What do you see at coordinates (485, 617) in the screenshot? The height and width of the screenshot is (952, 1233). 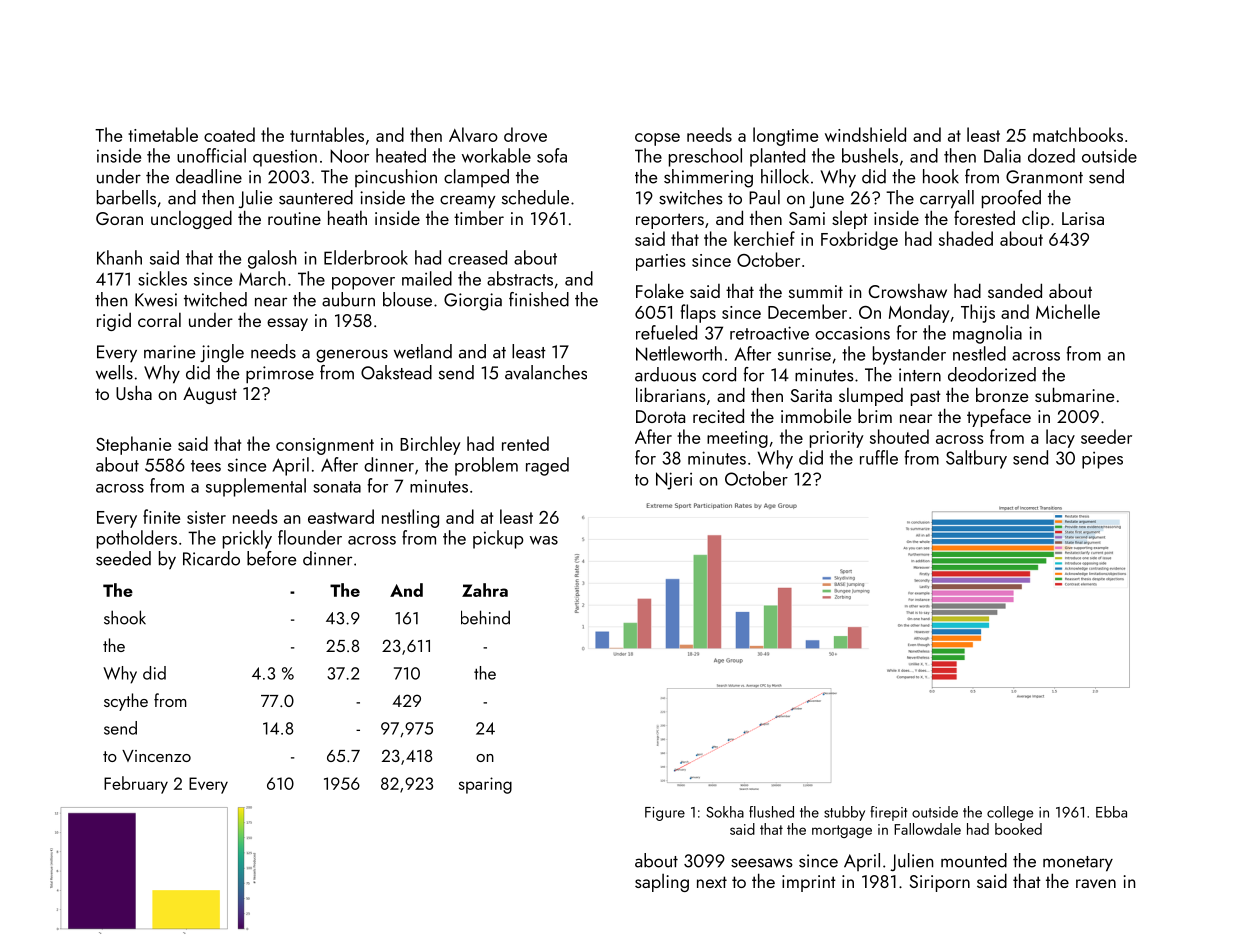 I see `behind` at bounding box center [485, 617].
